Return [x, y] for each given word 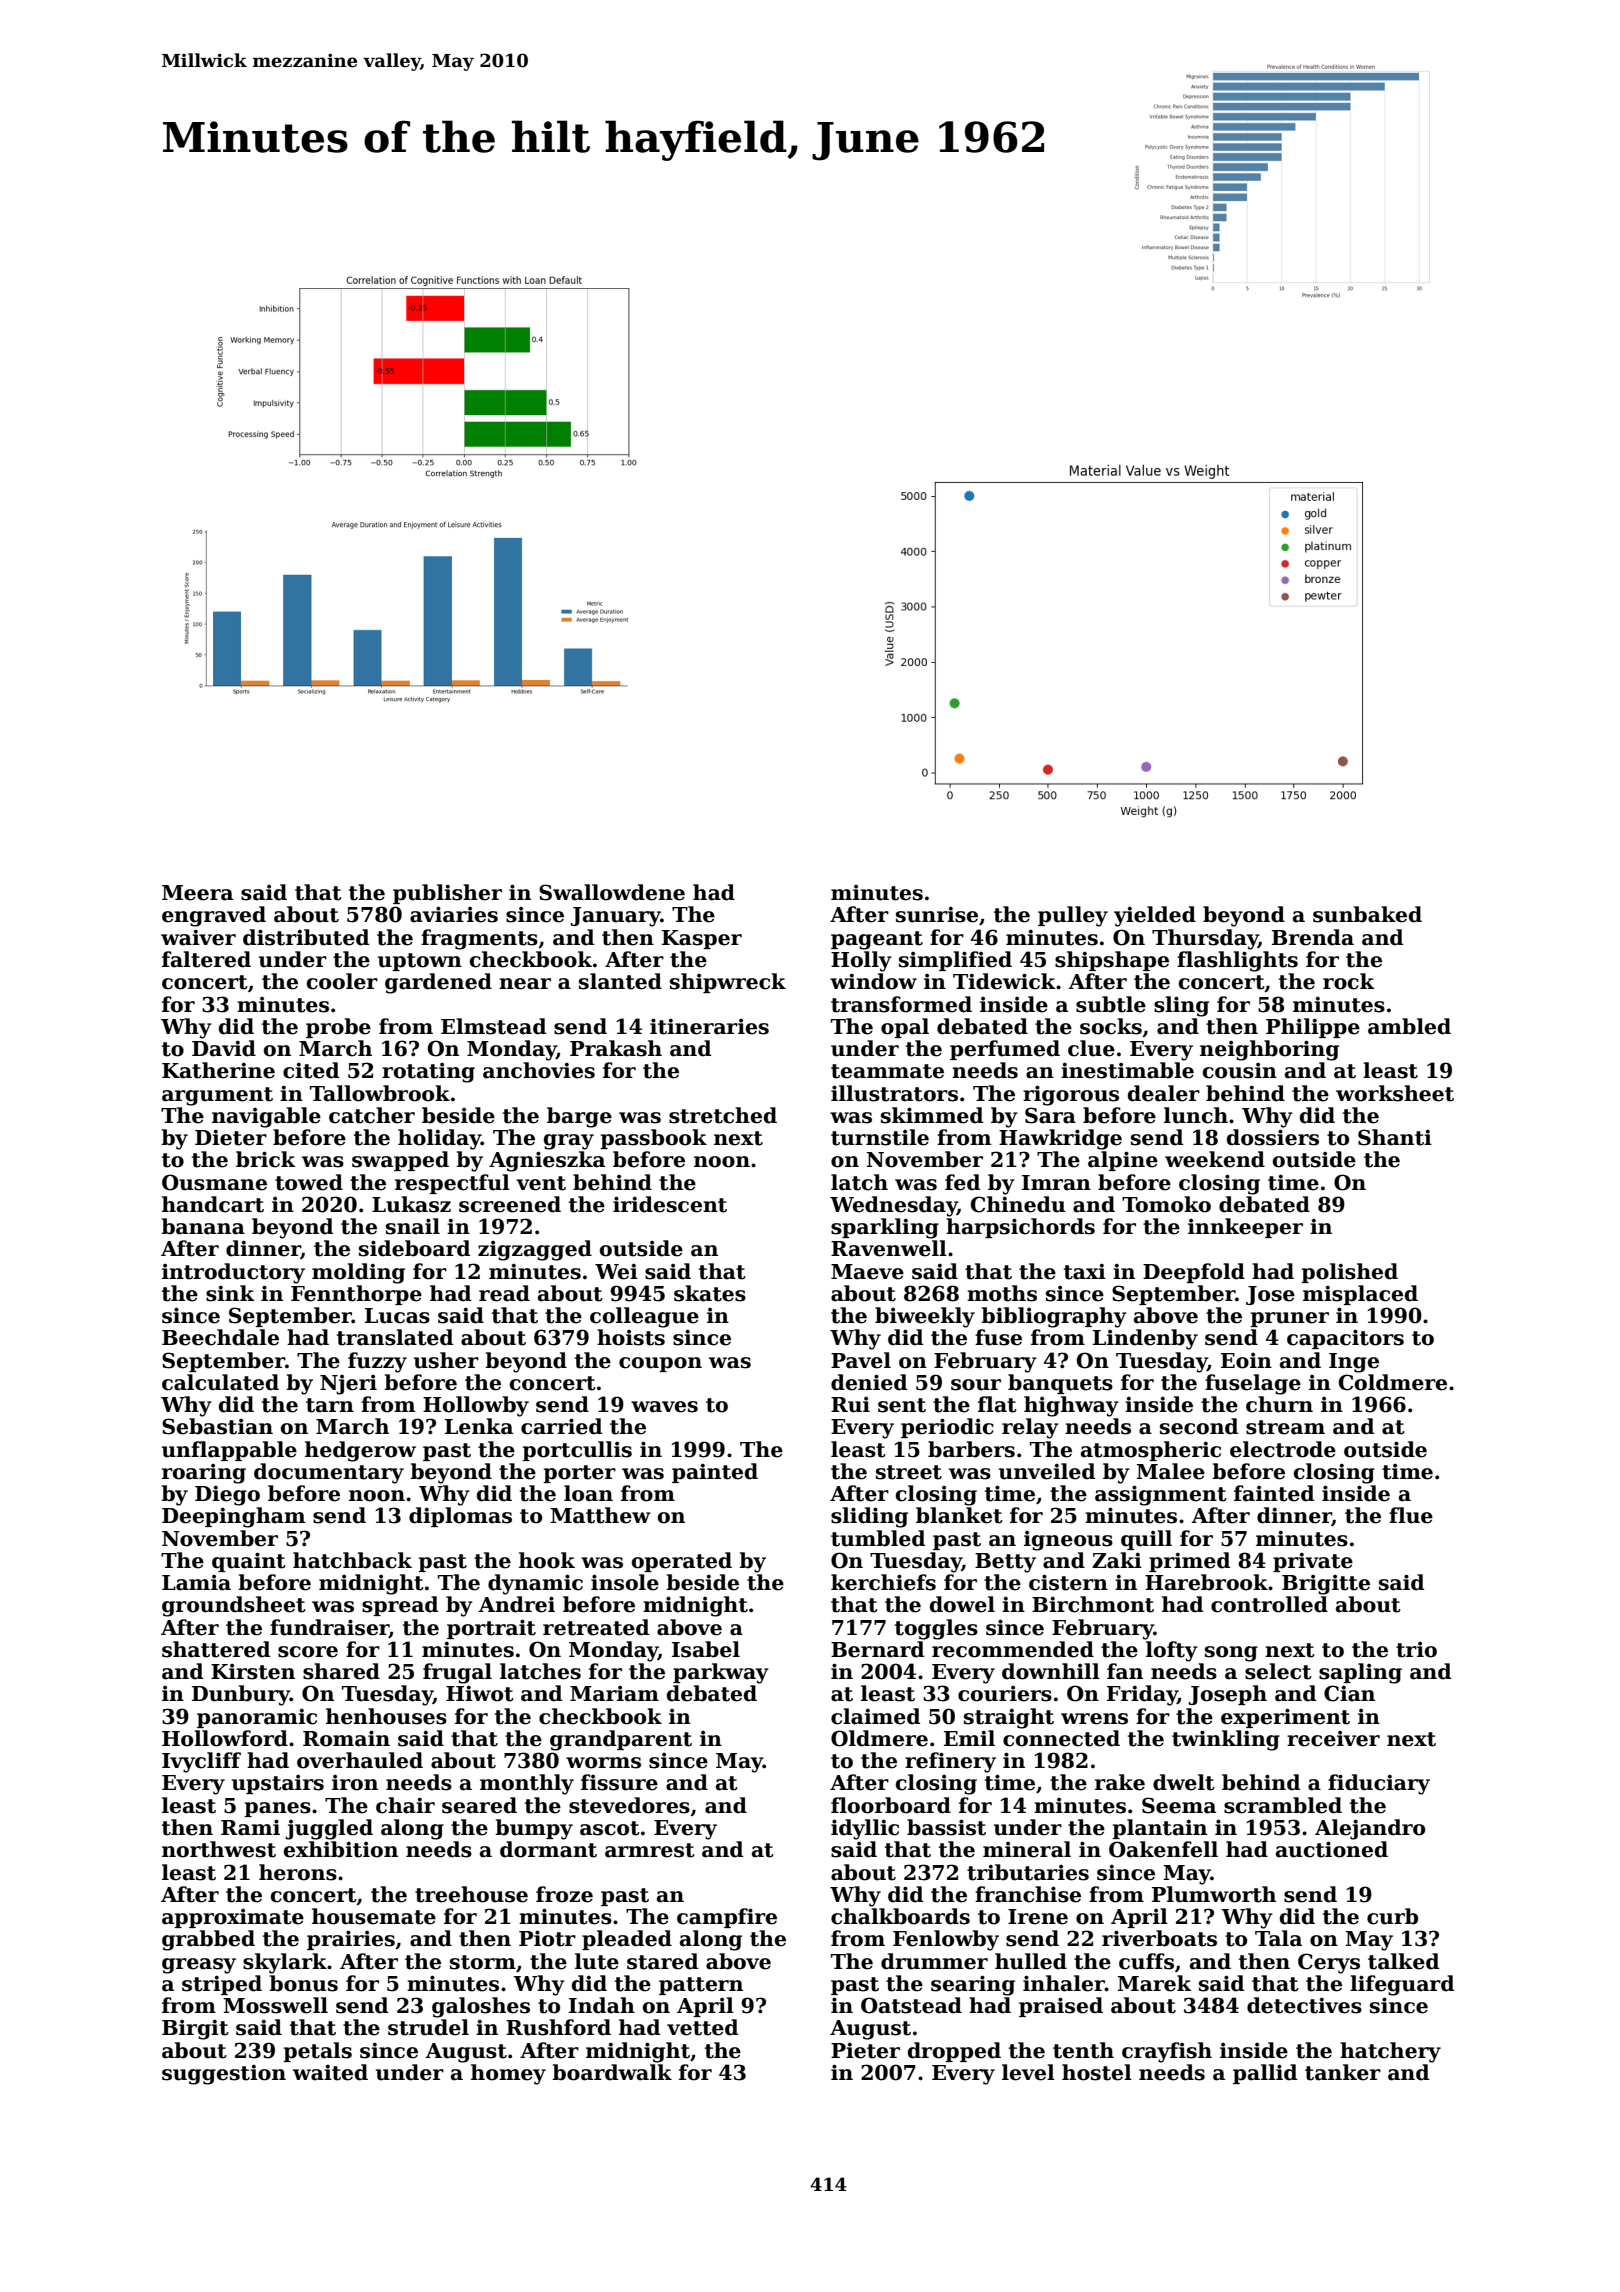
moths [1002, 1293]
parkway [721, 1673]
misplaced [1360, 1295]
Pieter [865, 2051]
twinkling [1226, 1740]
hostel [1097, 2072]
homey [508, 2074]
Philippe [1313, 1028]
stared [662, 1961]
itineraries [709, 1026]
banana [203, 1226]
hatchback [352, 1560]
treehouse [471, 1894]
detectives [1304, 2005]
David [224, 1048]
